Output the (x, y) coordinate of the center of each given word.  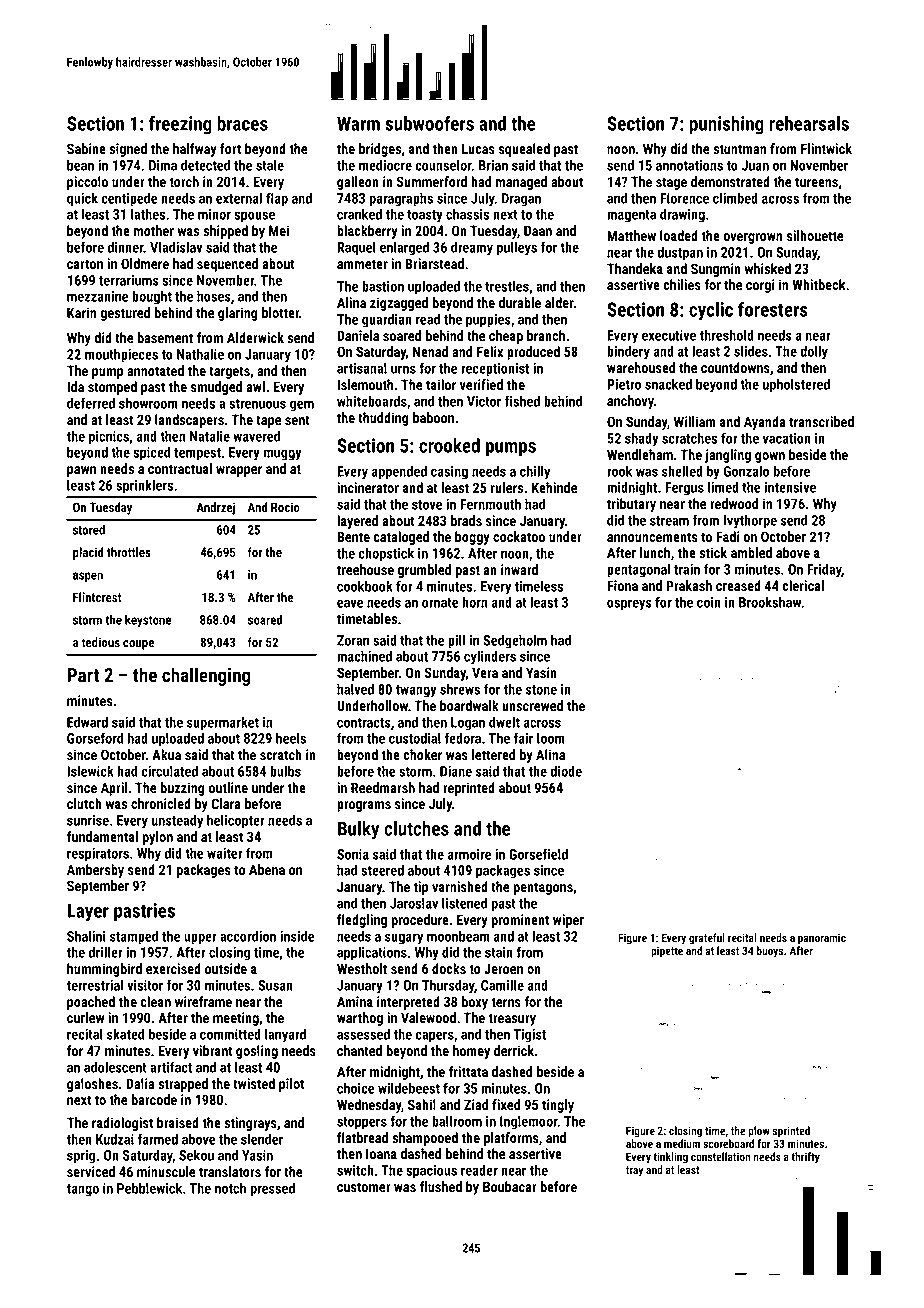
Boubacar (510, 1186)
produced (533, 353)
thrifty (805, 1158)
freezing (180, 125)
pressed (272, 1189)
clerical (803, 585)
